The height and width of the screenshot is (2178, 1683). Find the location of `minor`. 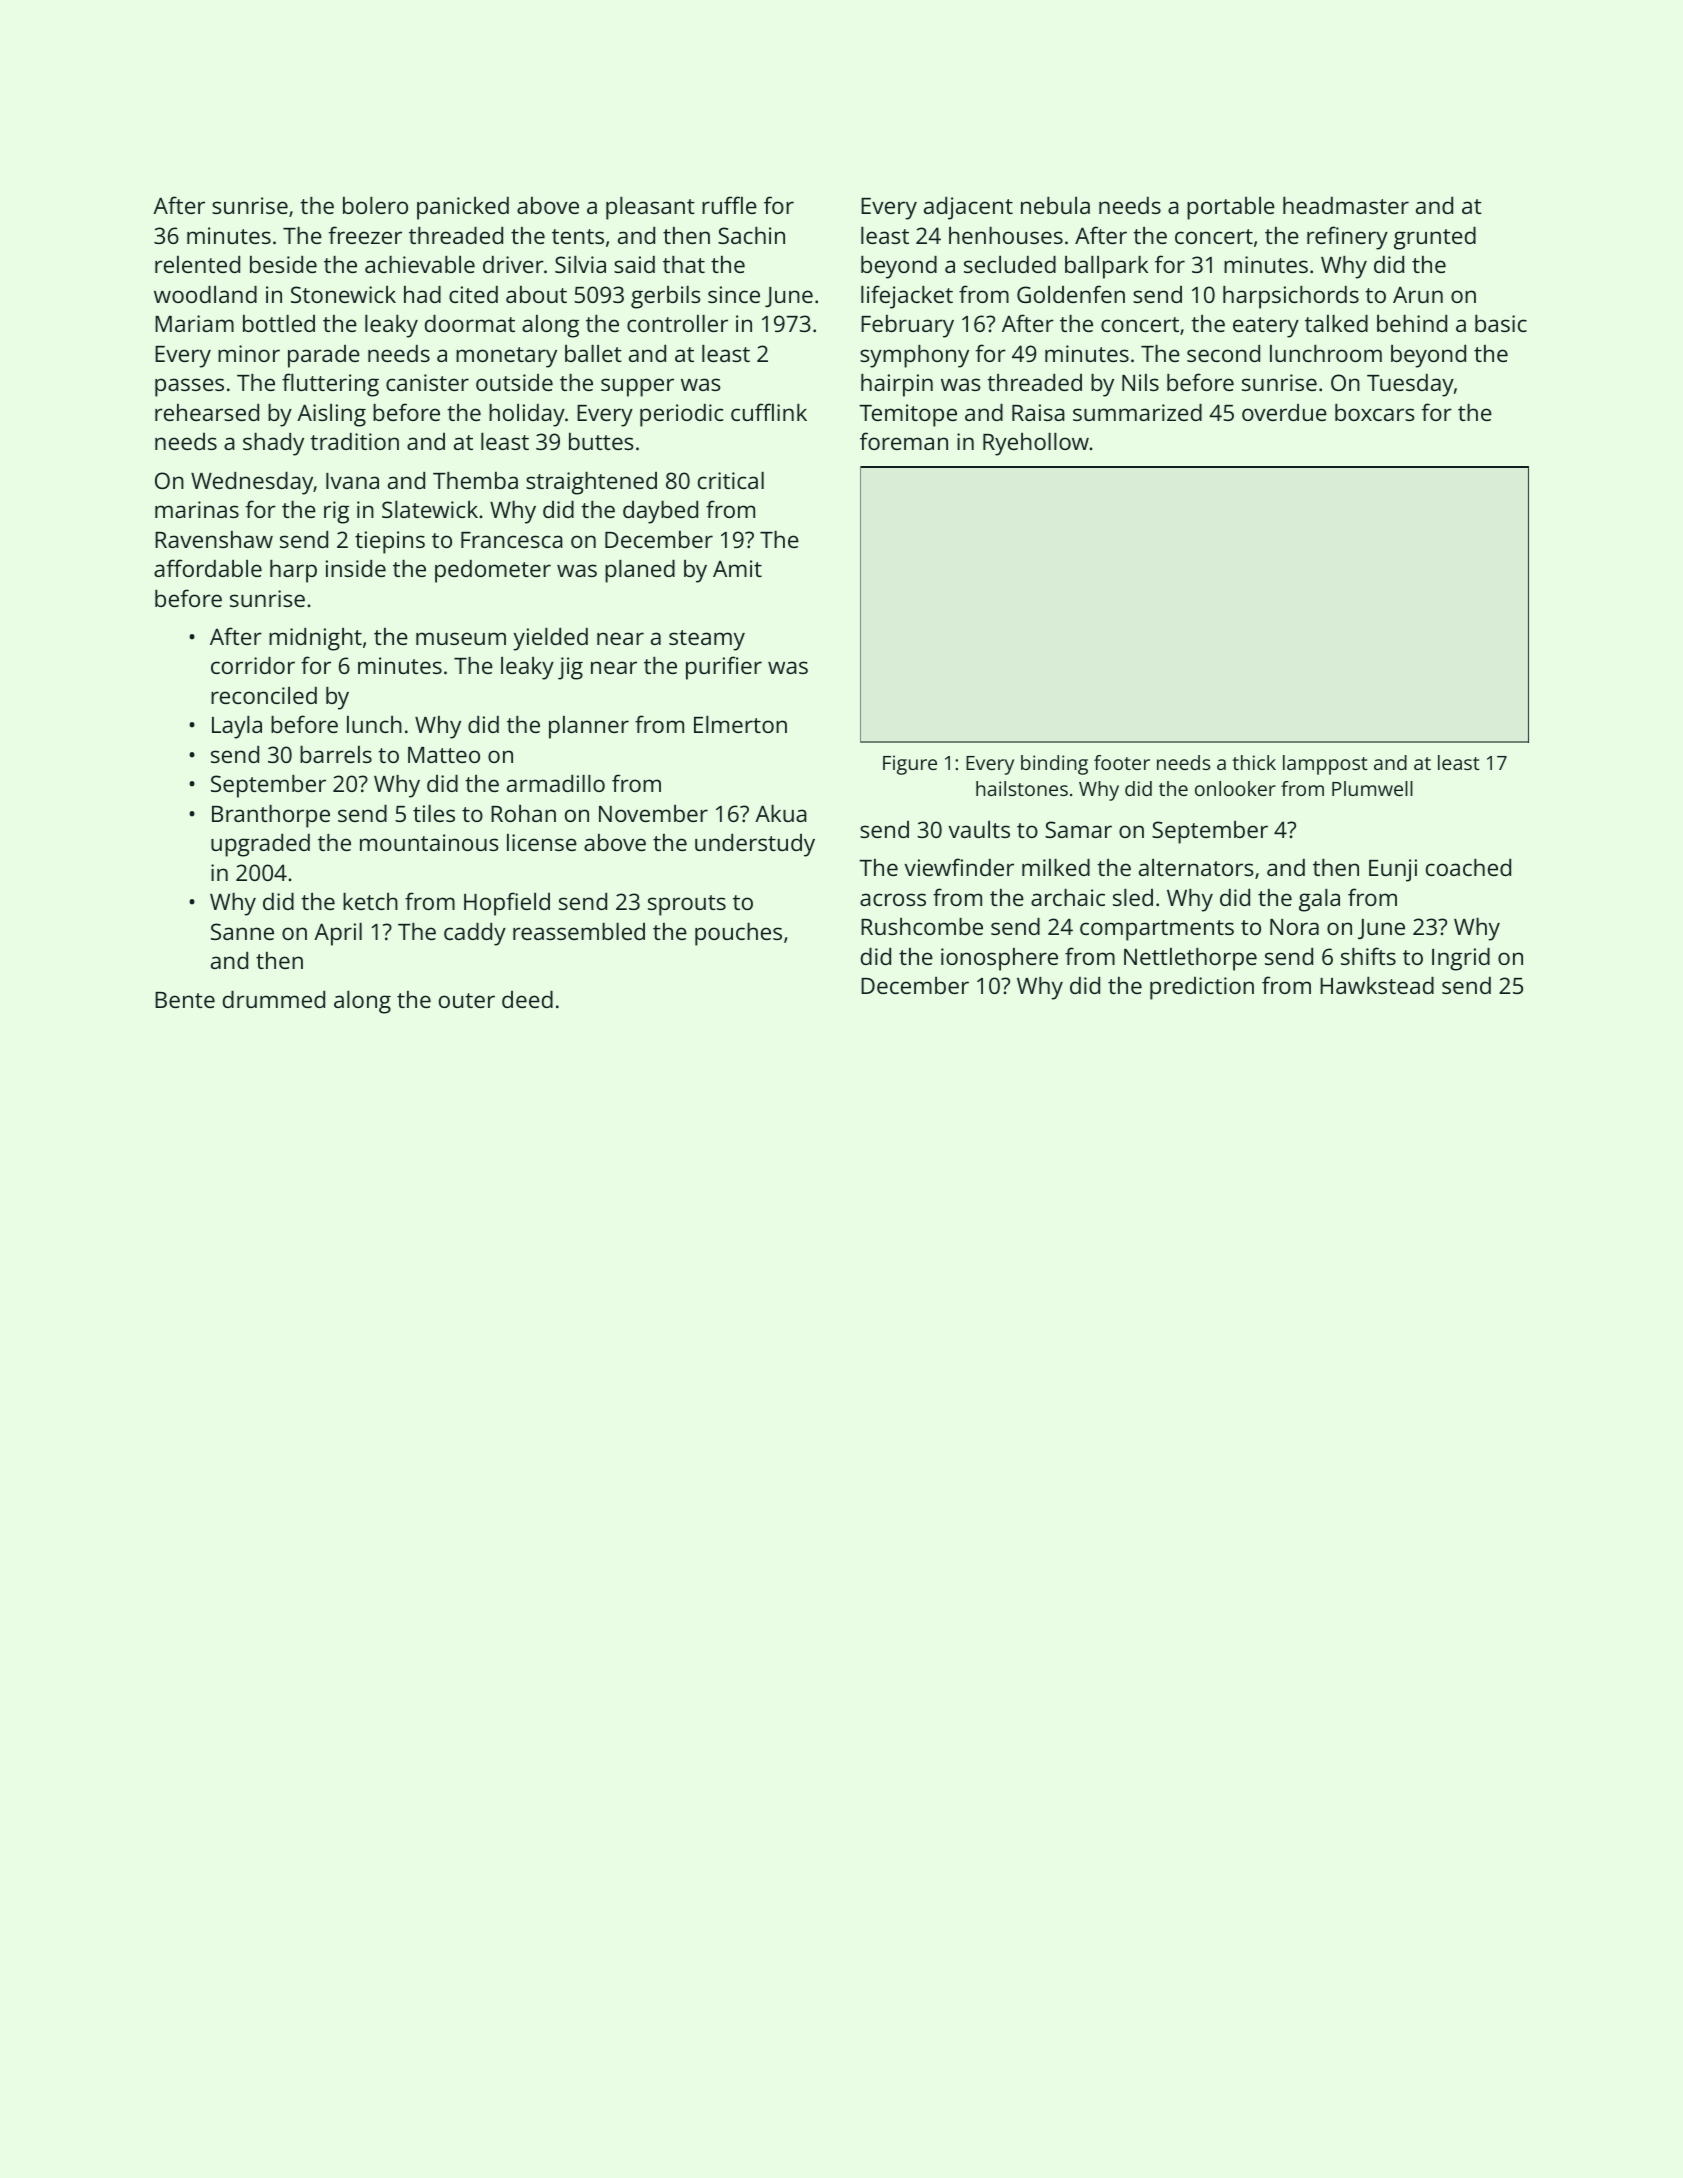

minor is located at coordinates (249, 353).
